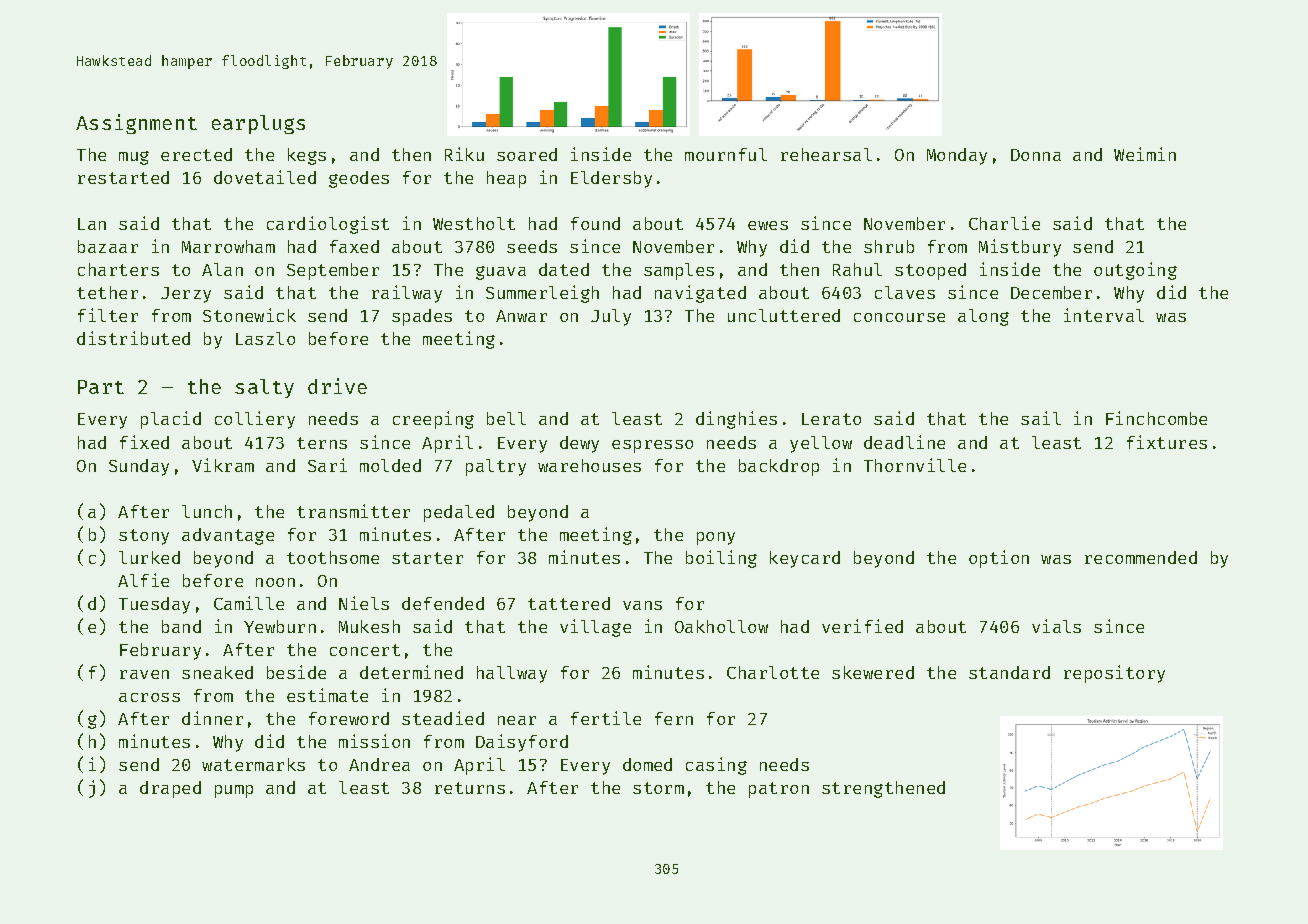 Image resolution: width=1308 pixels, height=924 pixels. I want to click on patron, so click(779, 790).
